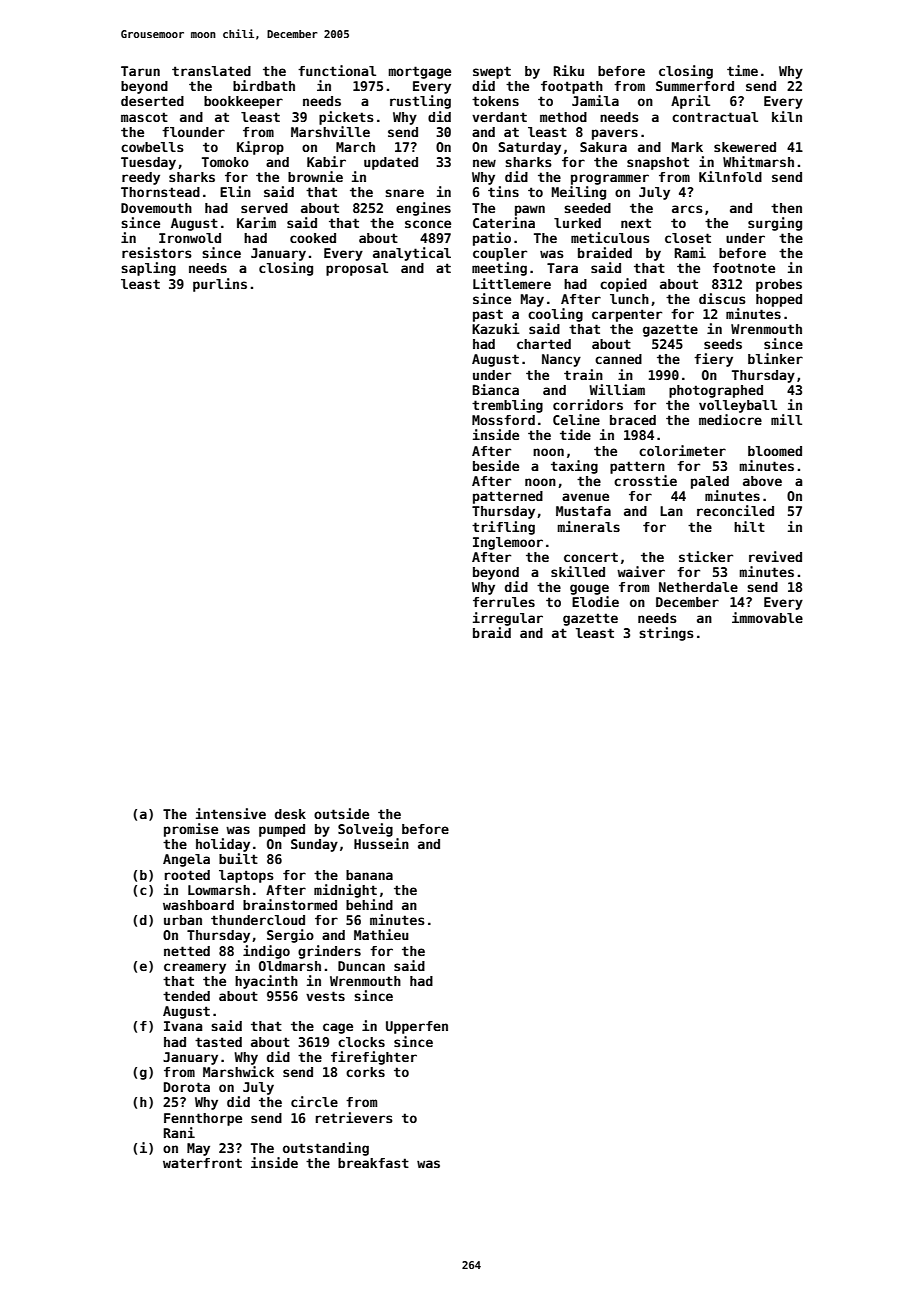 The image size is (924, 1308). I want to click on irregular, so click(508, 619).
